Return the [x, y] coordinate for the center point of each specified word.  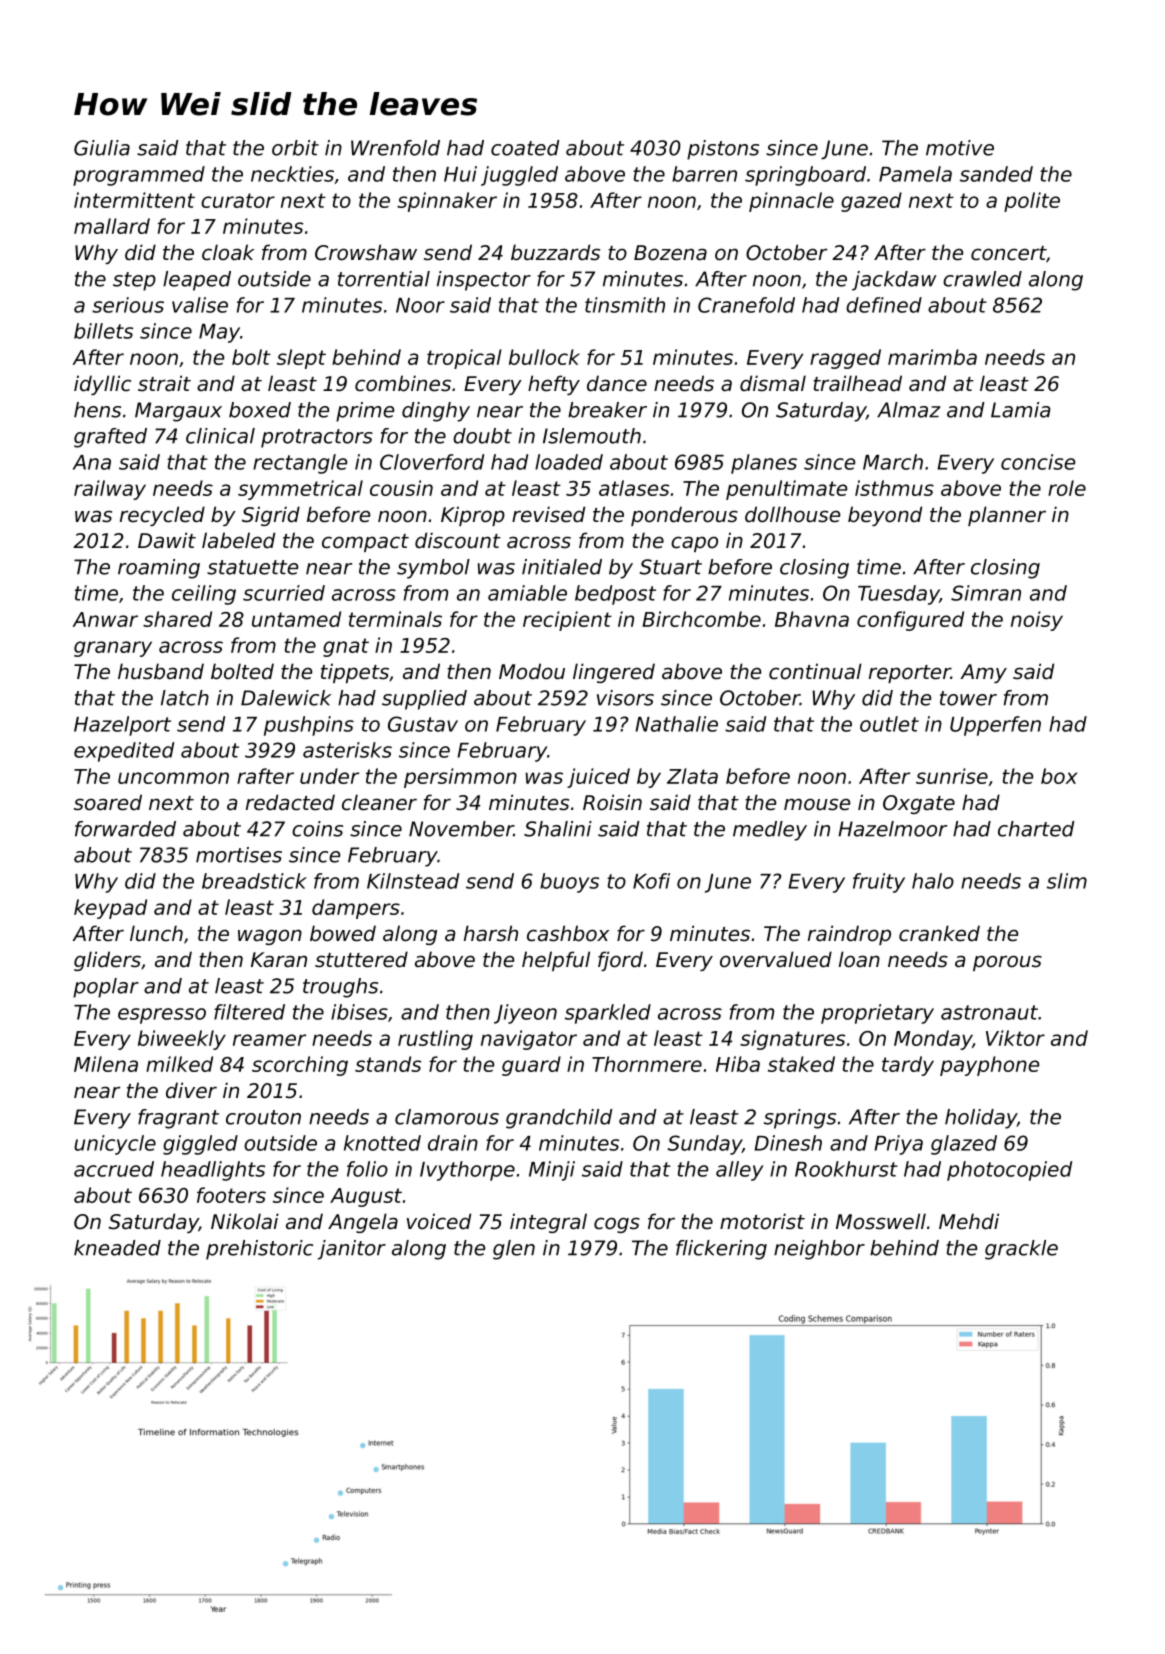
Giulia [102, 148]
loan [859, 959]
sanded [996, 174]
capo [694, 544]
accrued [114, 1169]
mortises [239, 855]
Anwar [105, 619]
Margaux [178, 412]
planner [1007, 516]
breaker [607, 410]
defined [884, 305]
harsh [491, 933]
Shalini [558, 829]
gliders [107, 961]
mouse [817, 804]
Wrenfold [395, 148]
